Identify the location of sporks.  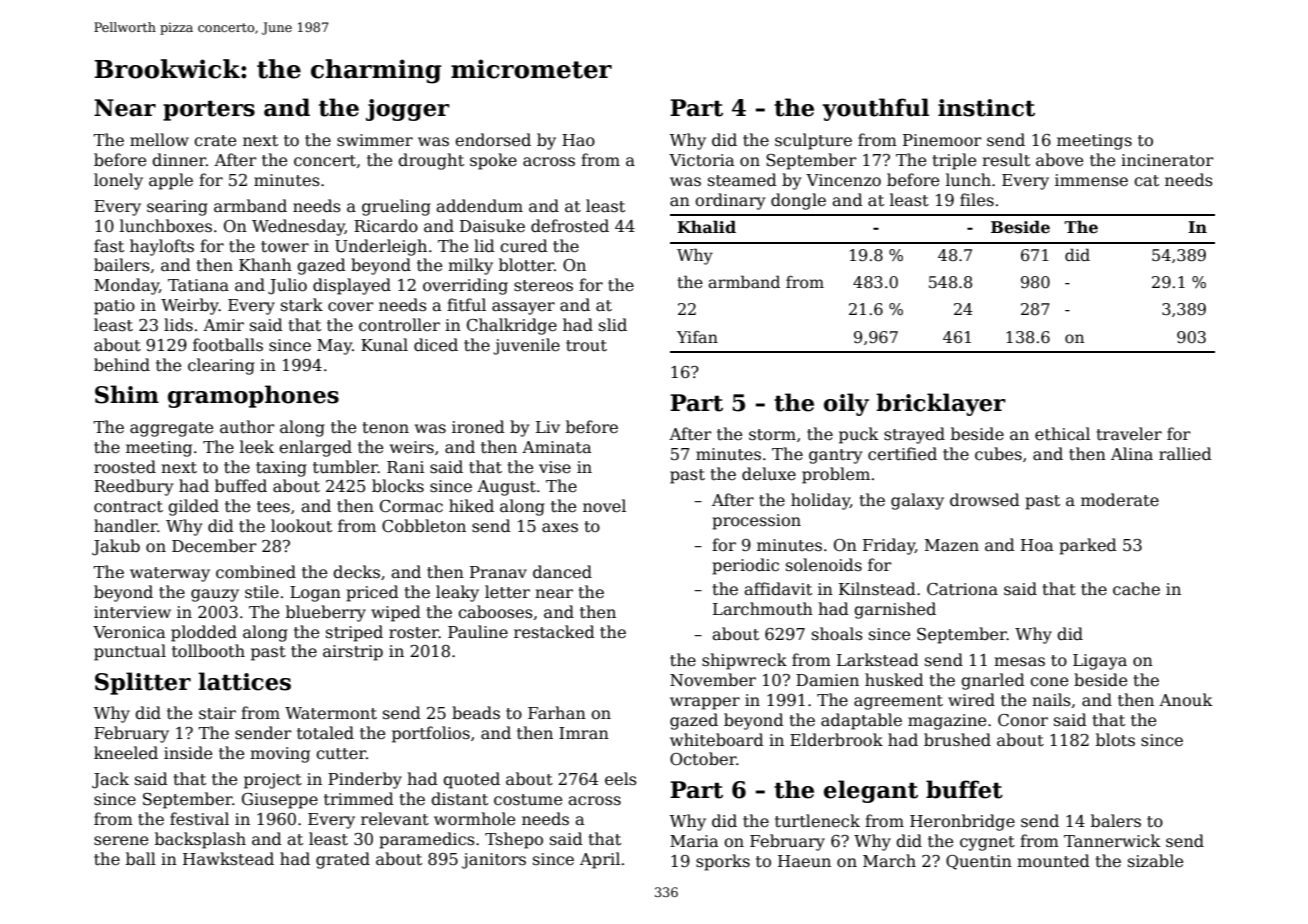
(723, 862).
